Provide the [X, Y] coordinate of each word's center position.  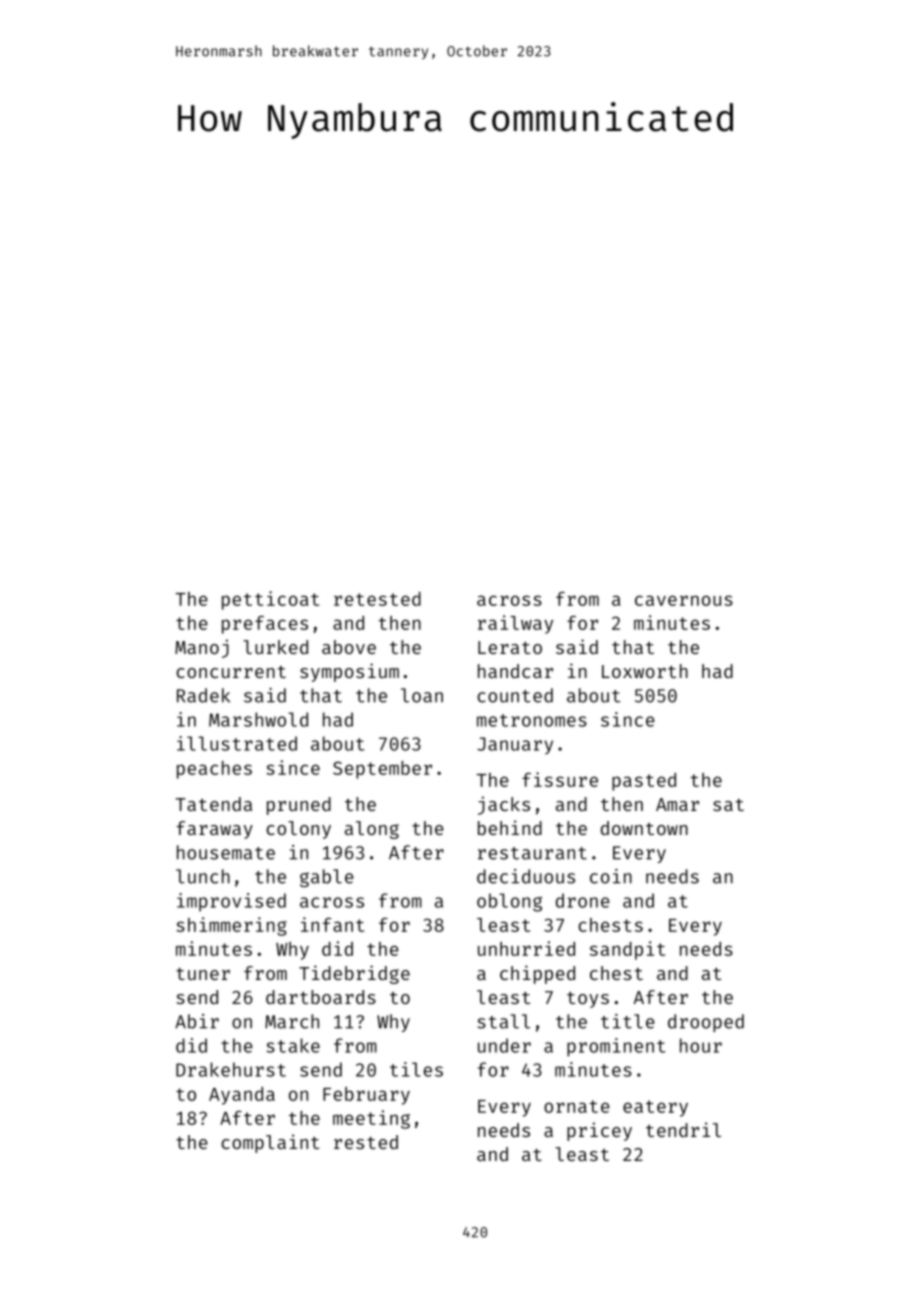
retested [377, 599]
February [366, 1096]
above [349, 647]
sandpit [627, 950]
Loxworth [645, 671]
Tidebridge [354, 974]
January [515, 745]
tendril [683, 1129]
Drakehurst [231, 1069]
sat [728, 805]
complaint [270, 1143]
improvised [231, 902]
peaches [214, 770]
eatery [655, 1108]
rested [366, 1142]
